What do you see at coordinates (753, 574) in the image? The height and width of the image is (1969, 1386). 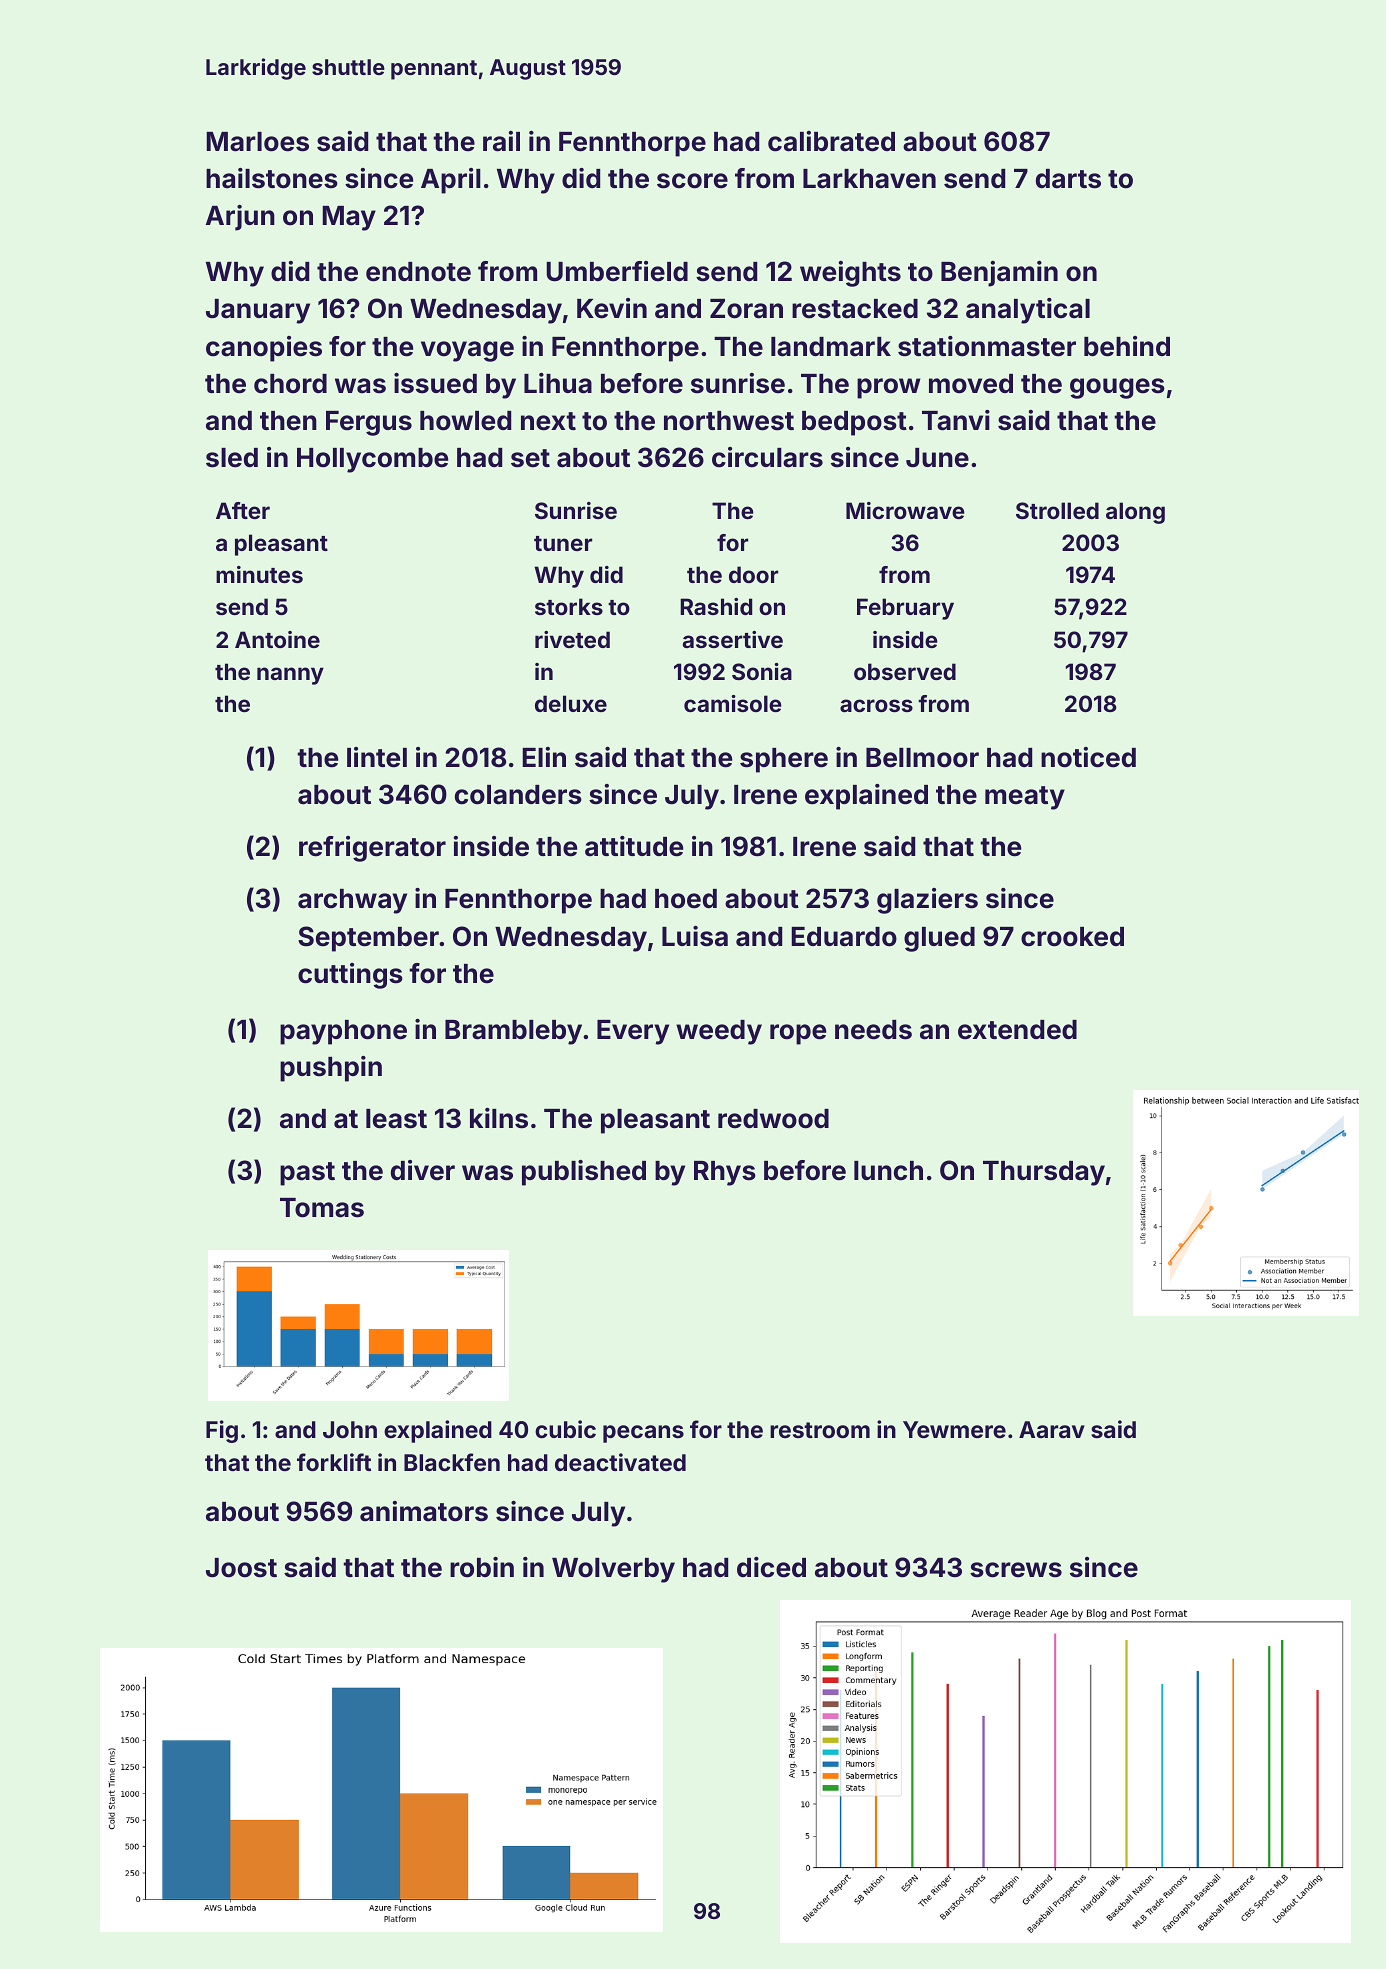 I see `door` at bounding box center [753, 574].
